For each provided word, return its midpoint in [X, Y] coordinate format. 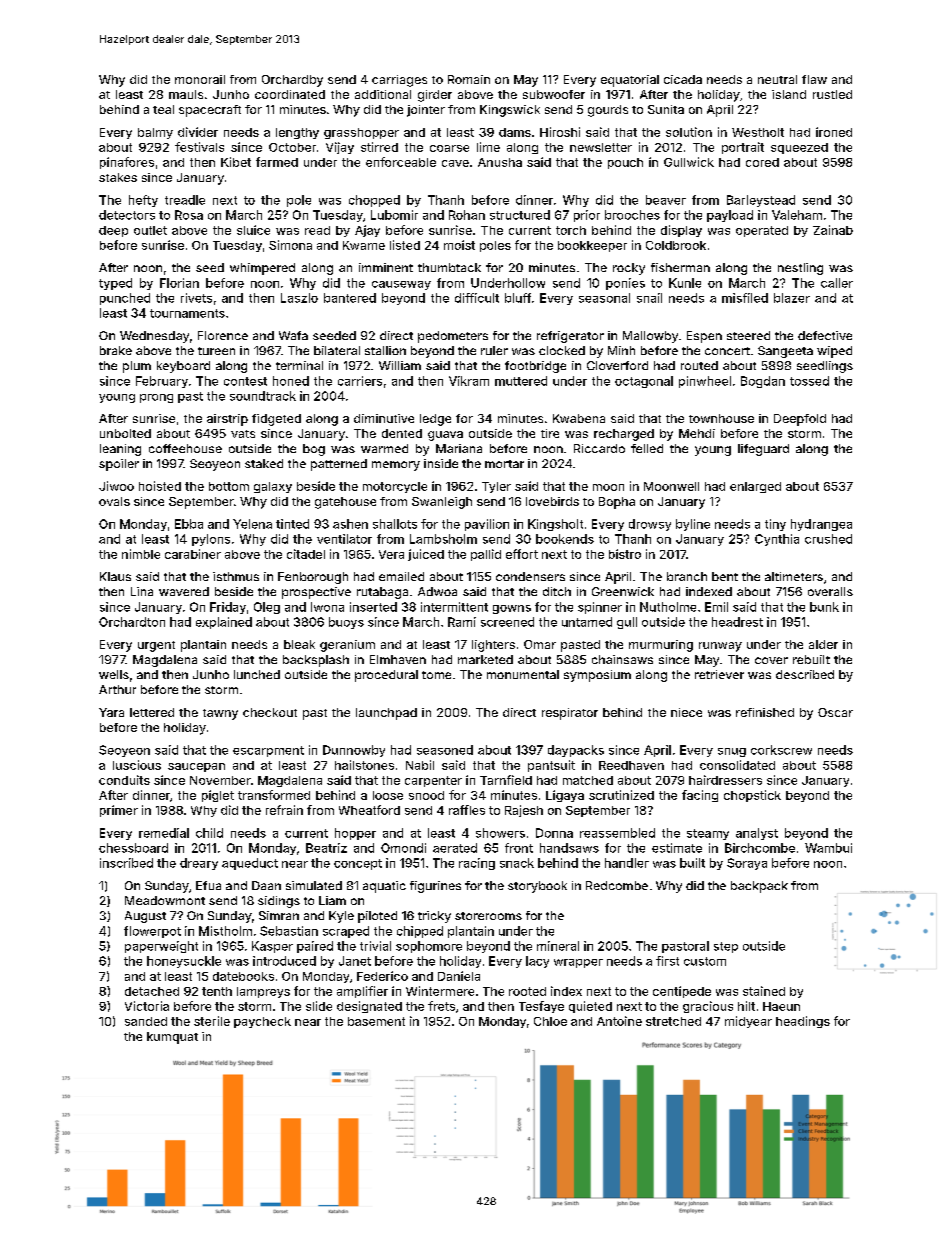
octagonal [644, 382]
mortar [504, 464]
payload [730, 216]
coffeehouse [185, 448]
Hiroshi [560, 132]
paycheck [262, 1022]
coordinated [290, 94]
